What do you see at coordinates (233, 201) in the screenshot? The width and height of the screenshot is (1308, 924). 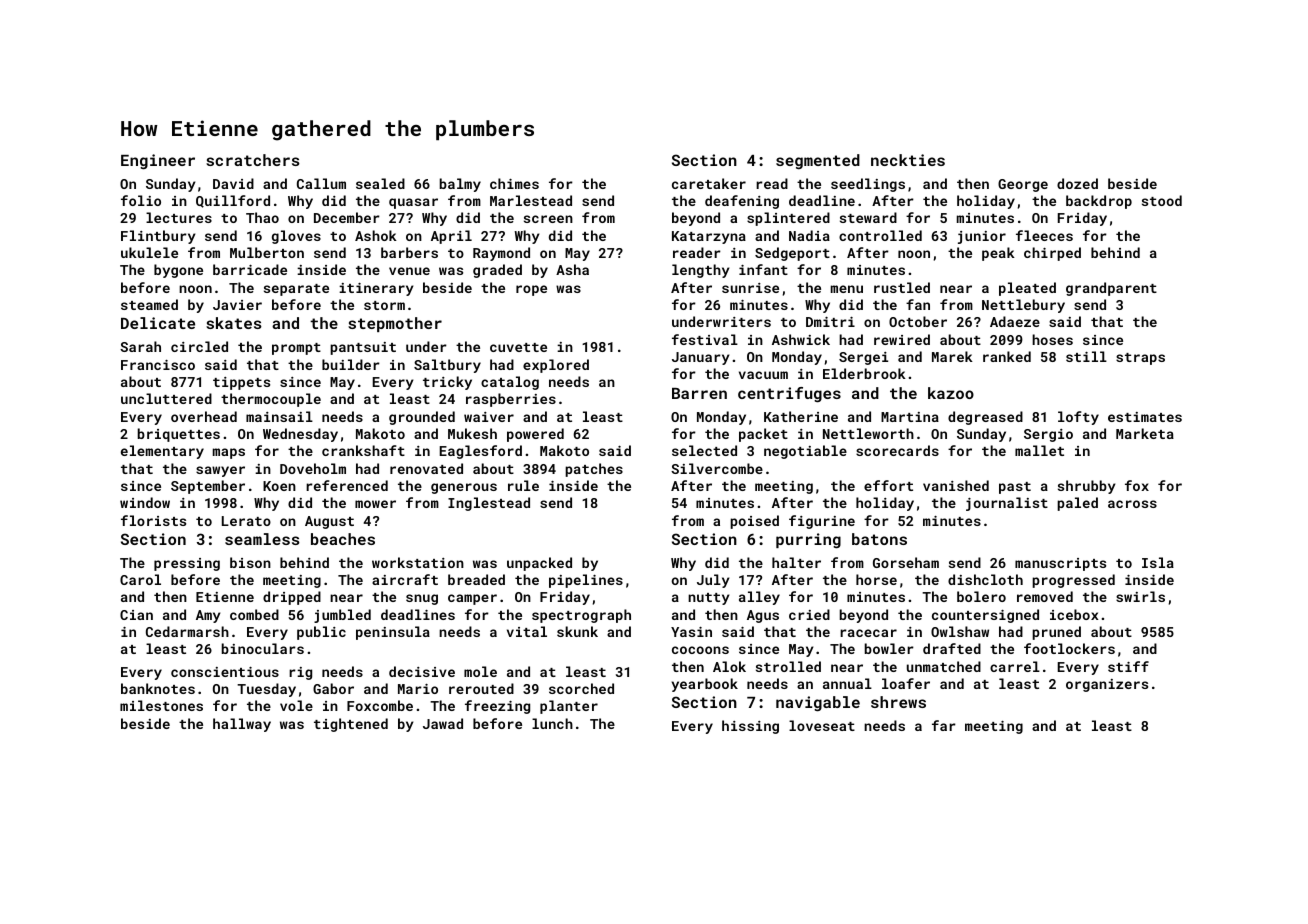 I see `Quillford` at bounding box center [233, 201].
